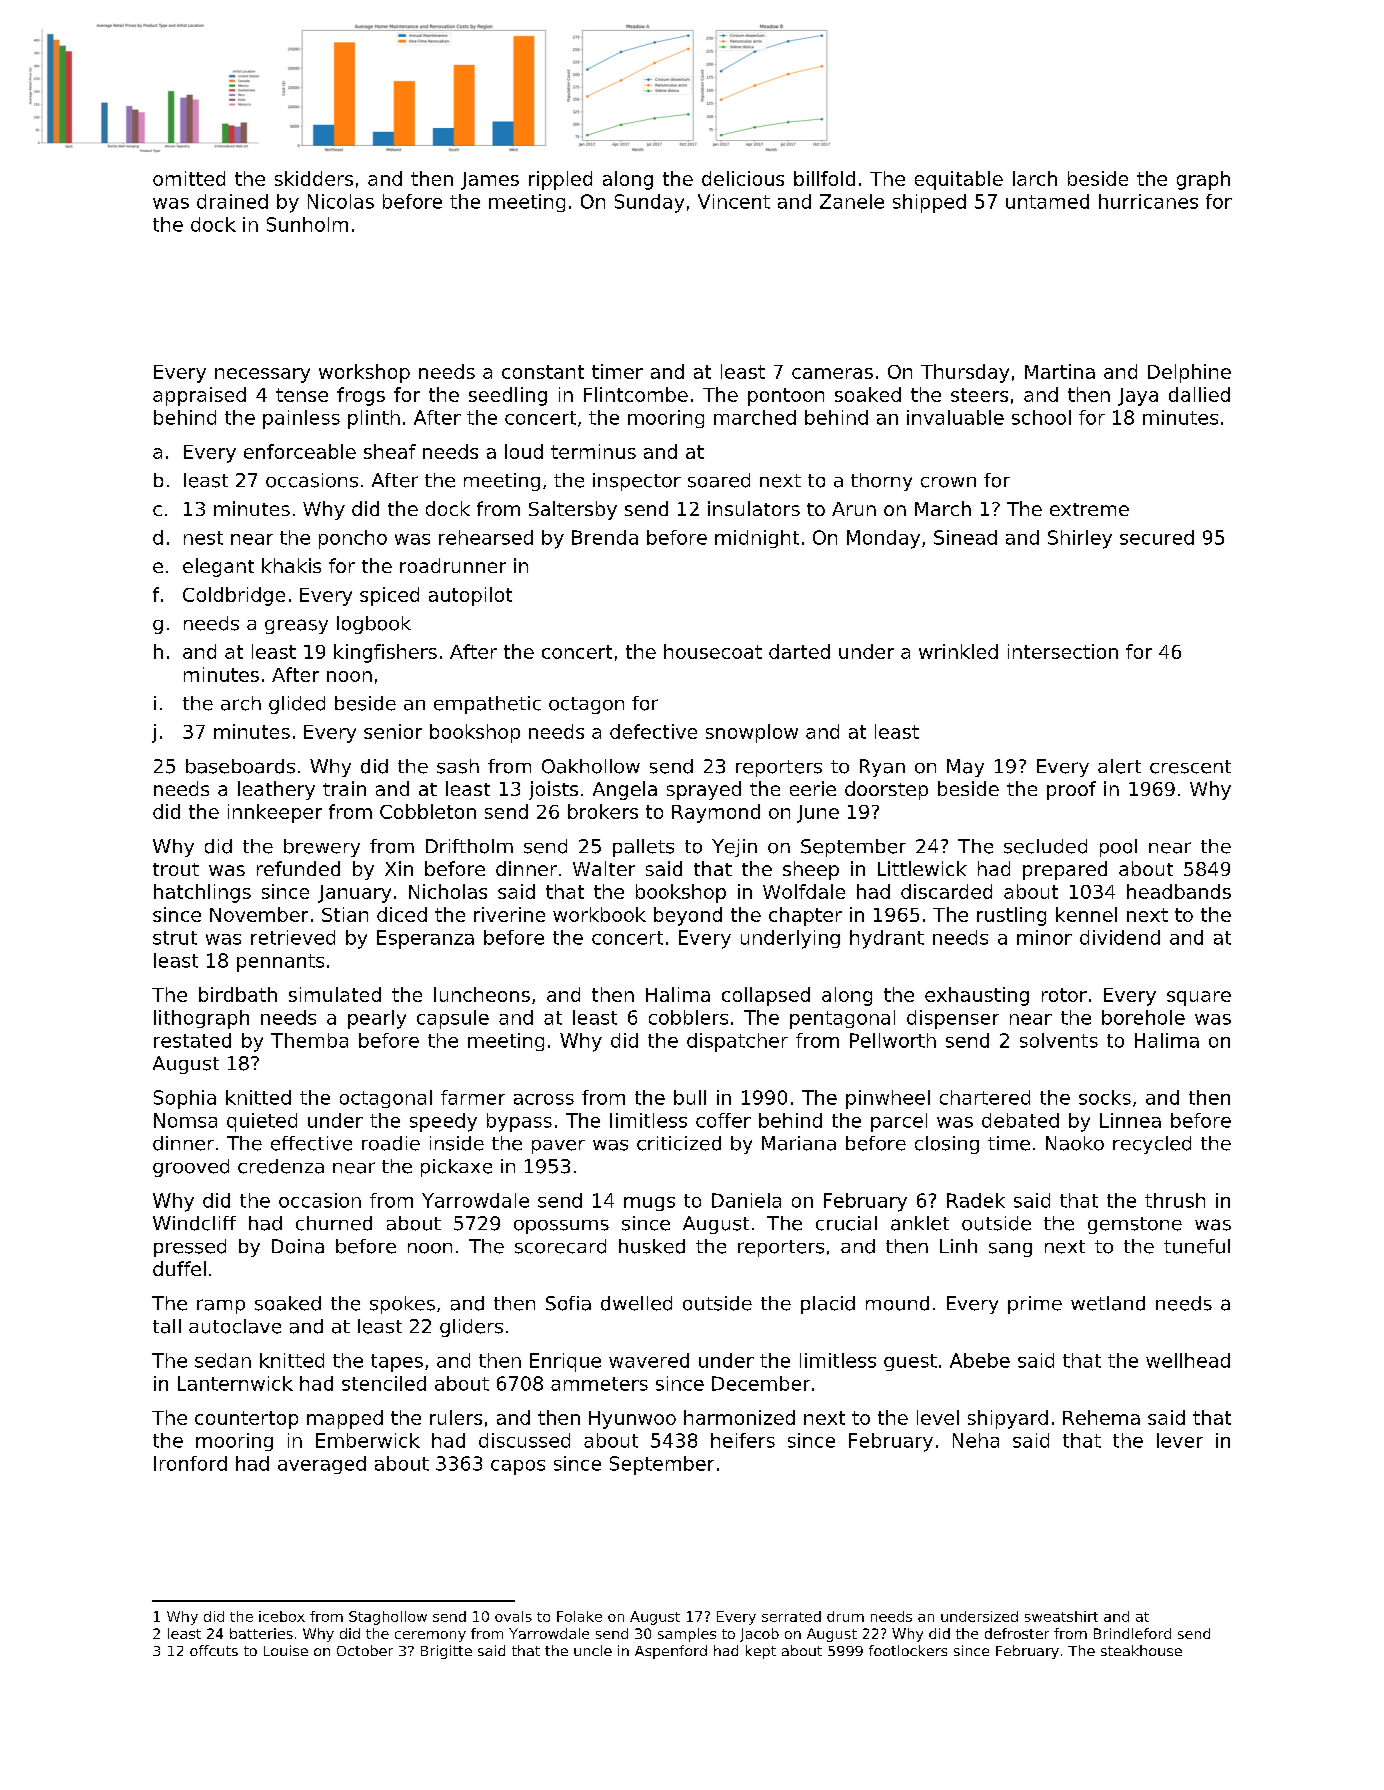 Image resolution: width=1384 pixels, height=1790 pixels. Describe the element at coordinates (189, 178) in the page. I see `omitted` at that location.
